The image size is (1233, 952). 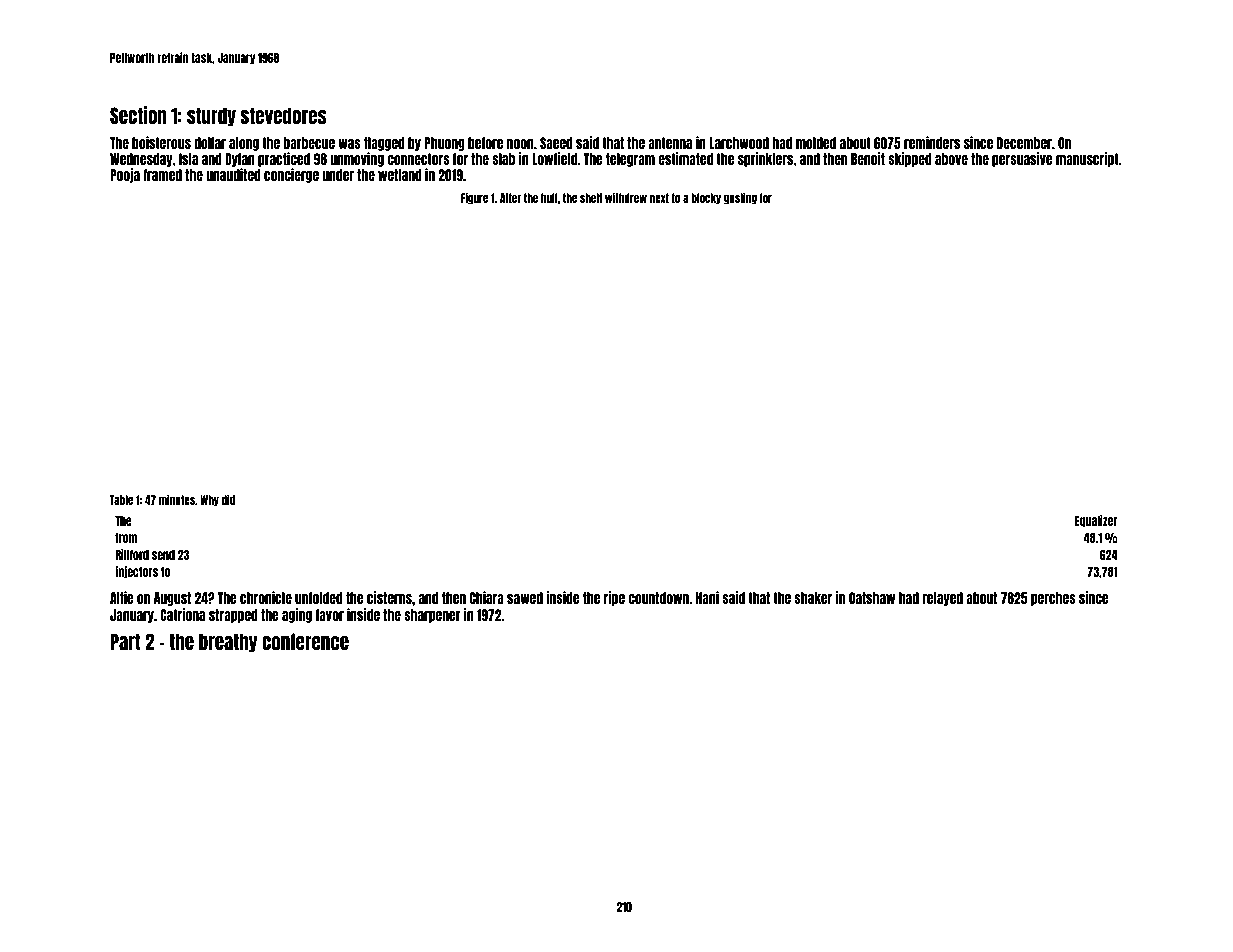 I want to click on from, so click(x=126, y=537).
